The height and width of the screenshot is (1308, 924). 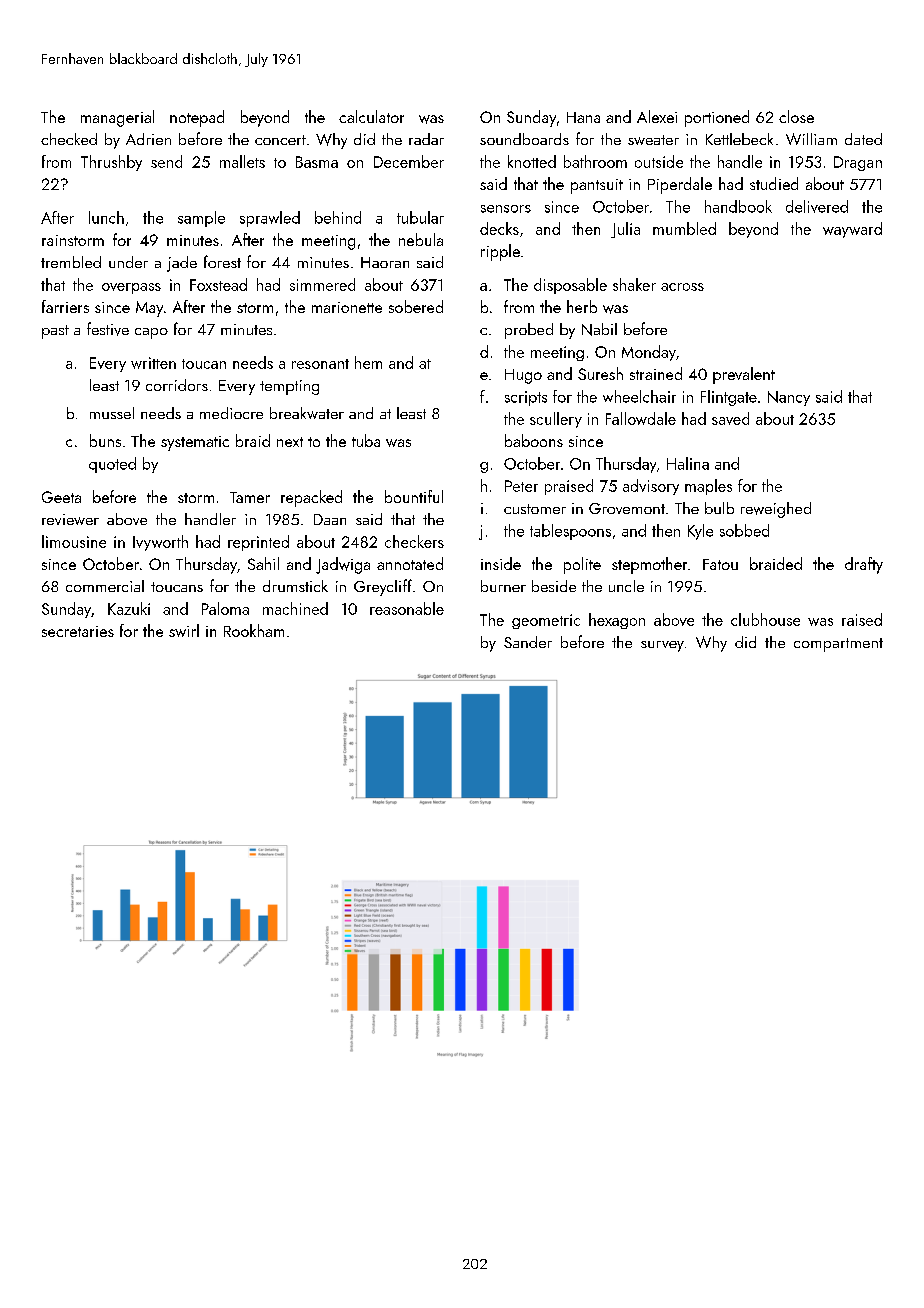 I want to click on Hana, so click(x=583, y=117).
